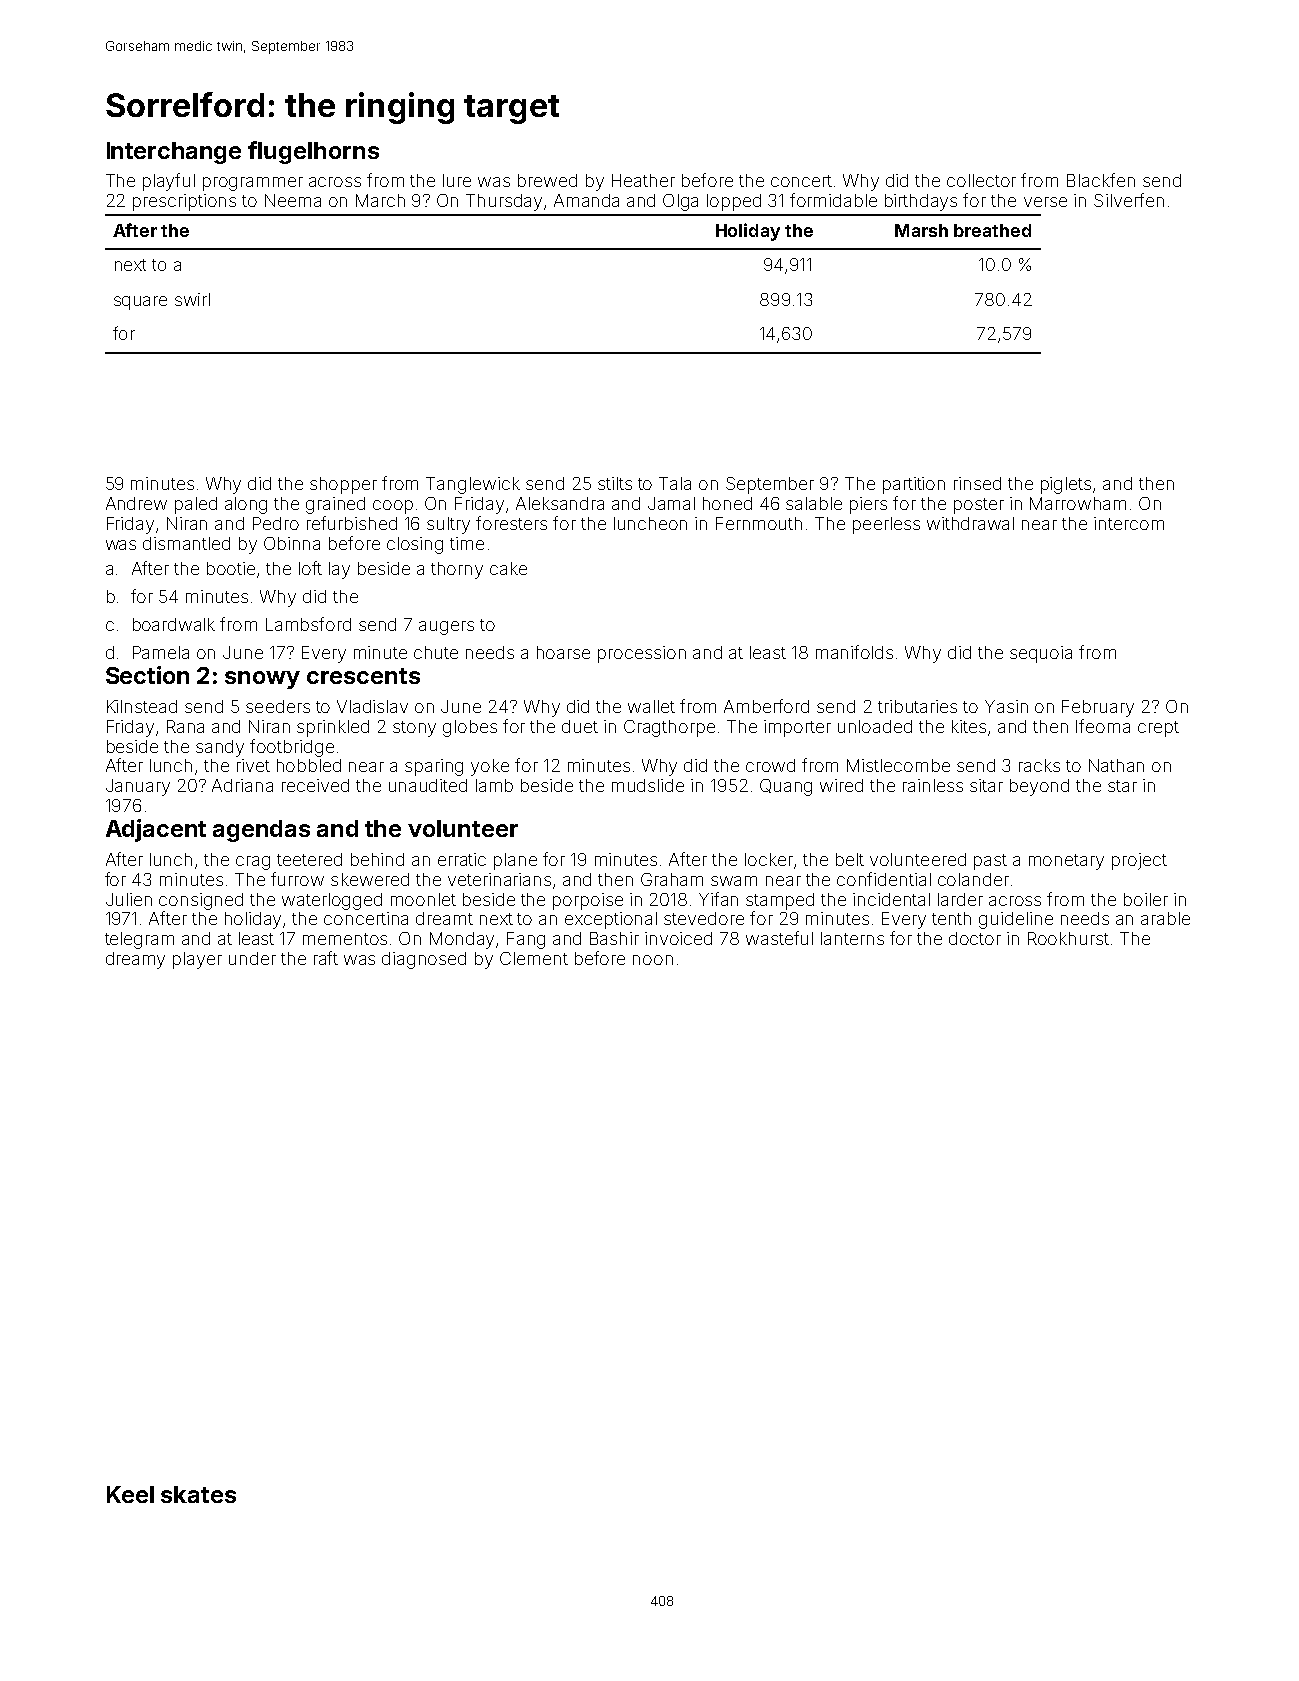  What do you see at coordinates (198, 1494) in the page?
I see `skates` at bounding box center [198, 1494].
